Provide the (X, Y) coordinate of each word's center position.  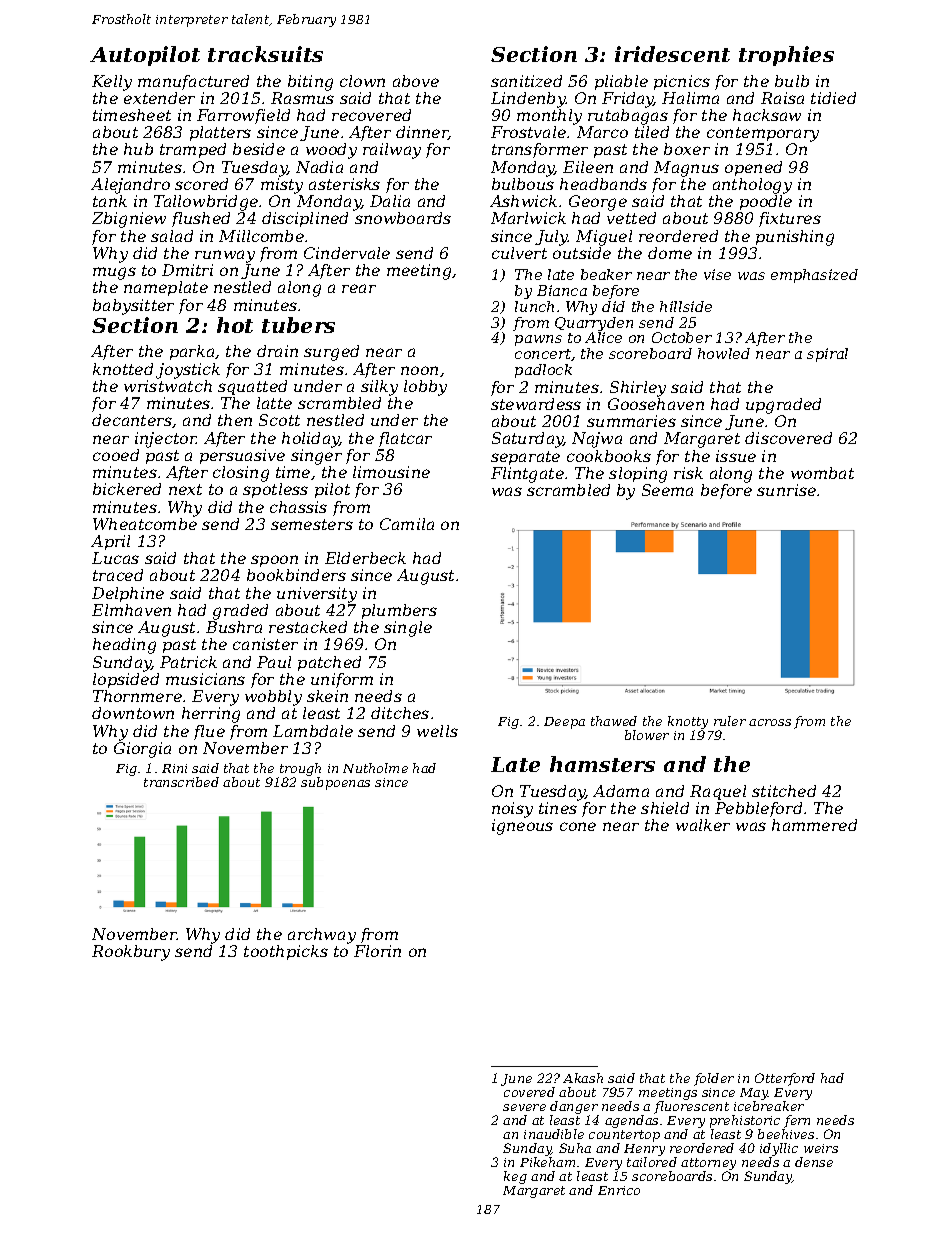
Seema (667, 490)
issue (736, 456)
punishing (795, 238)
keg (515, 1177)
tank (110, 201)
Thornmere (137, 696)
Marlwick (528, 218)
